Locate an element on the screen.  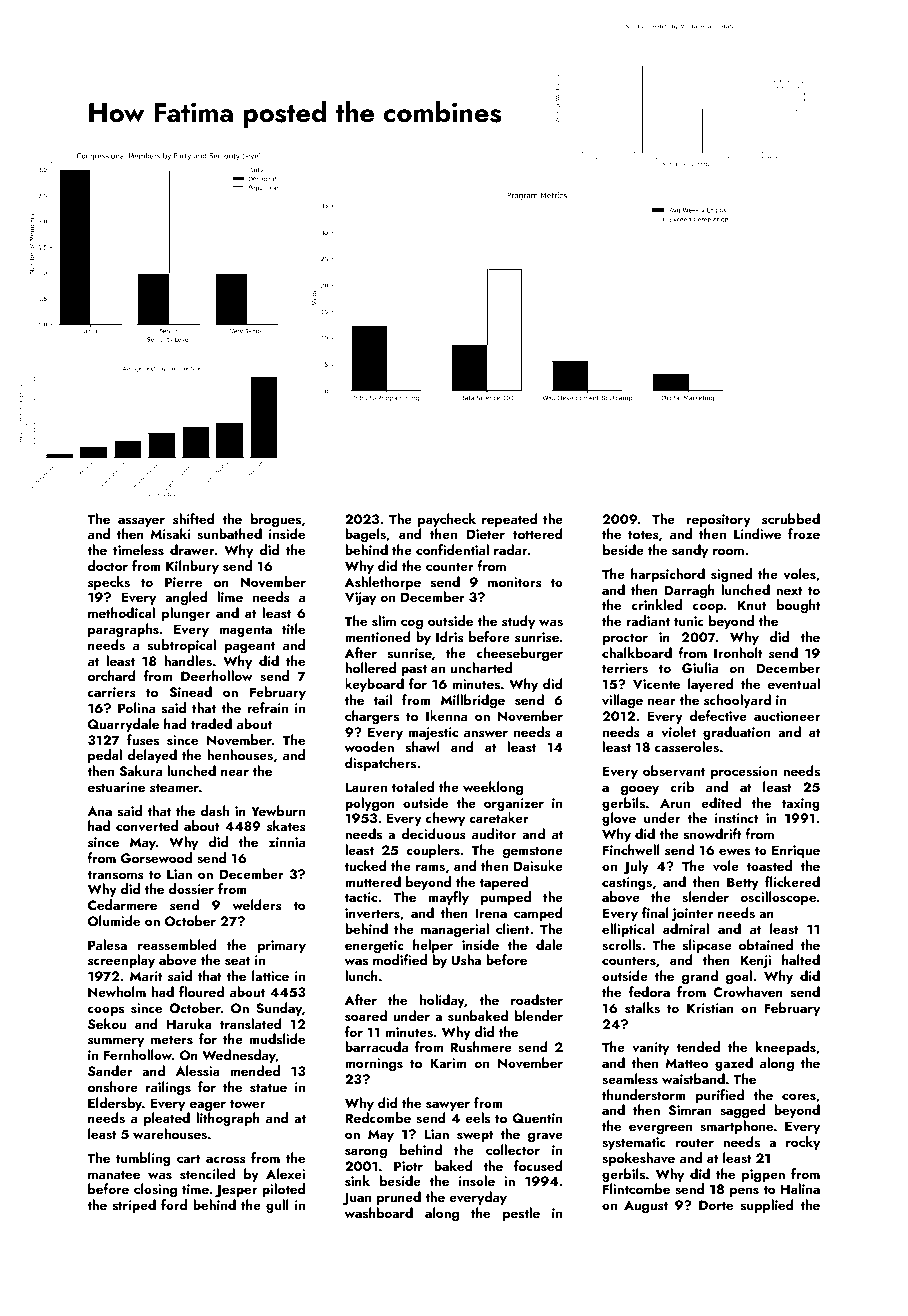
spokeshave is located at coordinates (638, 1159).
